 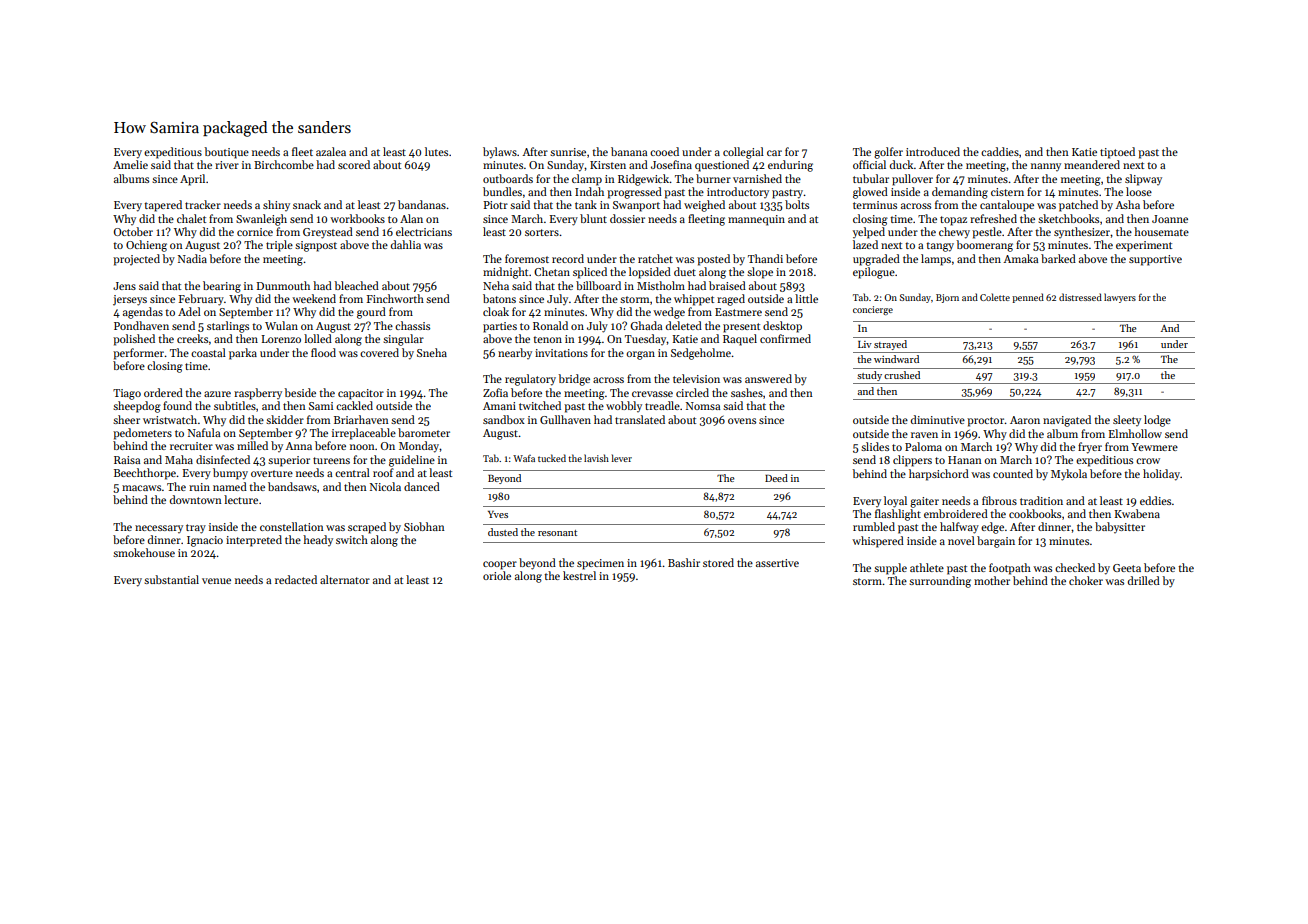 I want to click on mother, so click(x=992, y=580).
